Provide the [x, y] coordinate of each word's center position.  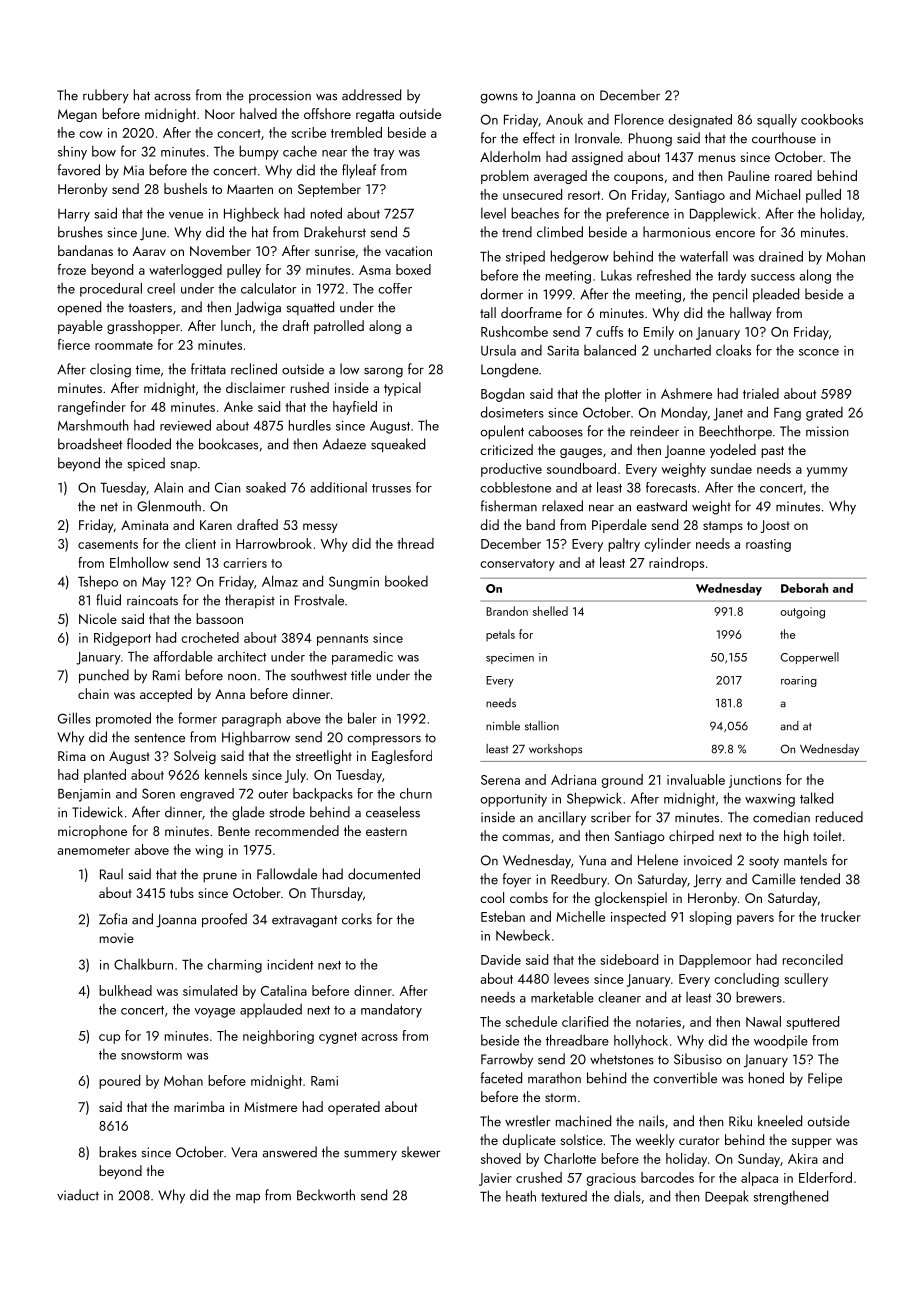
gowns [499, 99]
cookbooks [832, 119]
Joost [775, 526]
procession [280, 96]
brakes [118, 1152]
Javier [495, 1179]
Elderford [825, 1177]
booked [406, 581]
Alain [168, 487]
